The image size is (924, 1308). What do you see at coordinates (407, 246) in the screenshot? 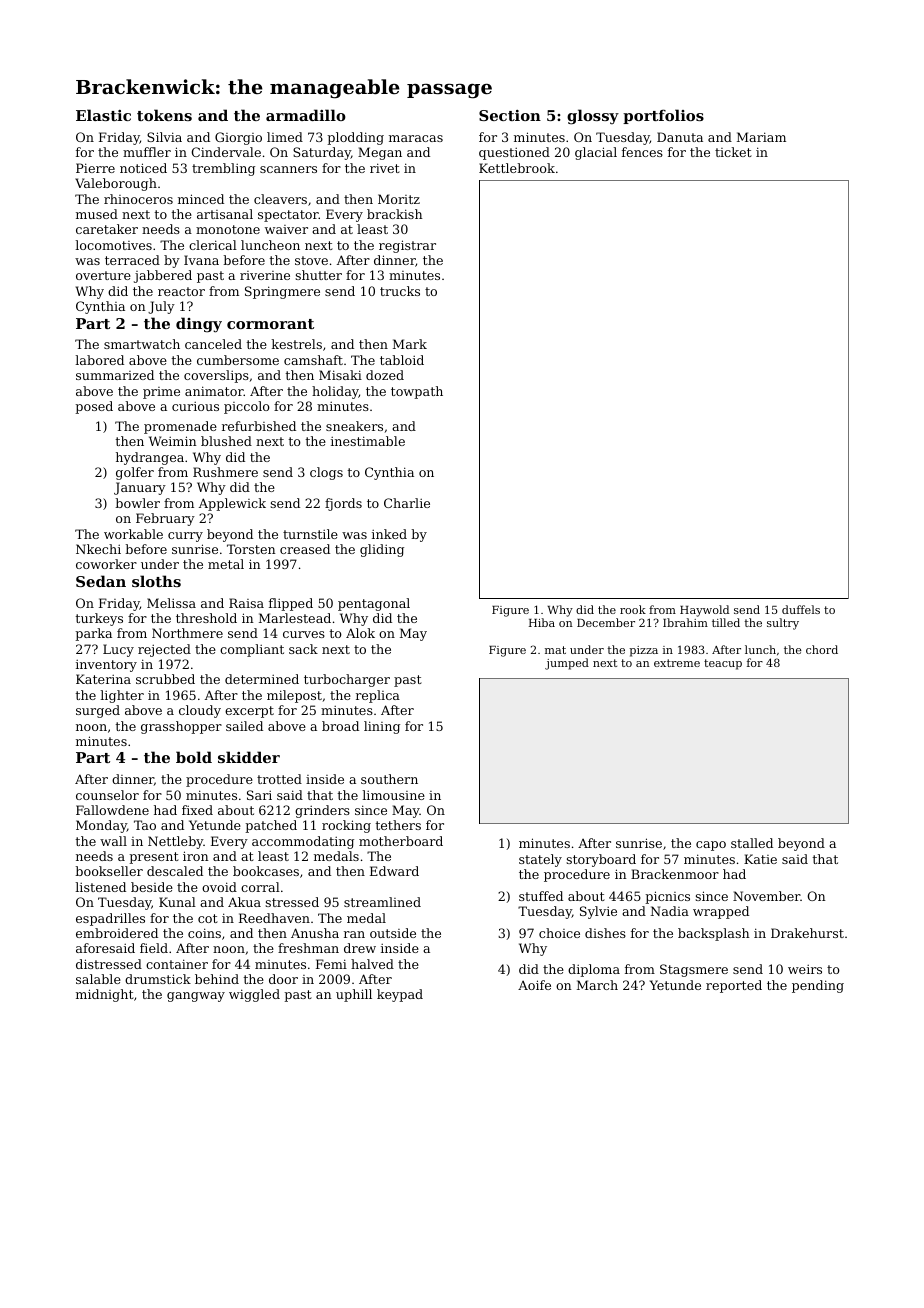
I see `registrar` at bounding box center [407, 246].
